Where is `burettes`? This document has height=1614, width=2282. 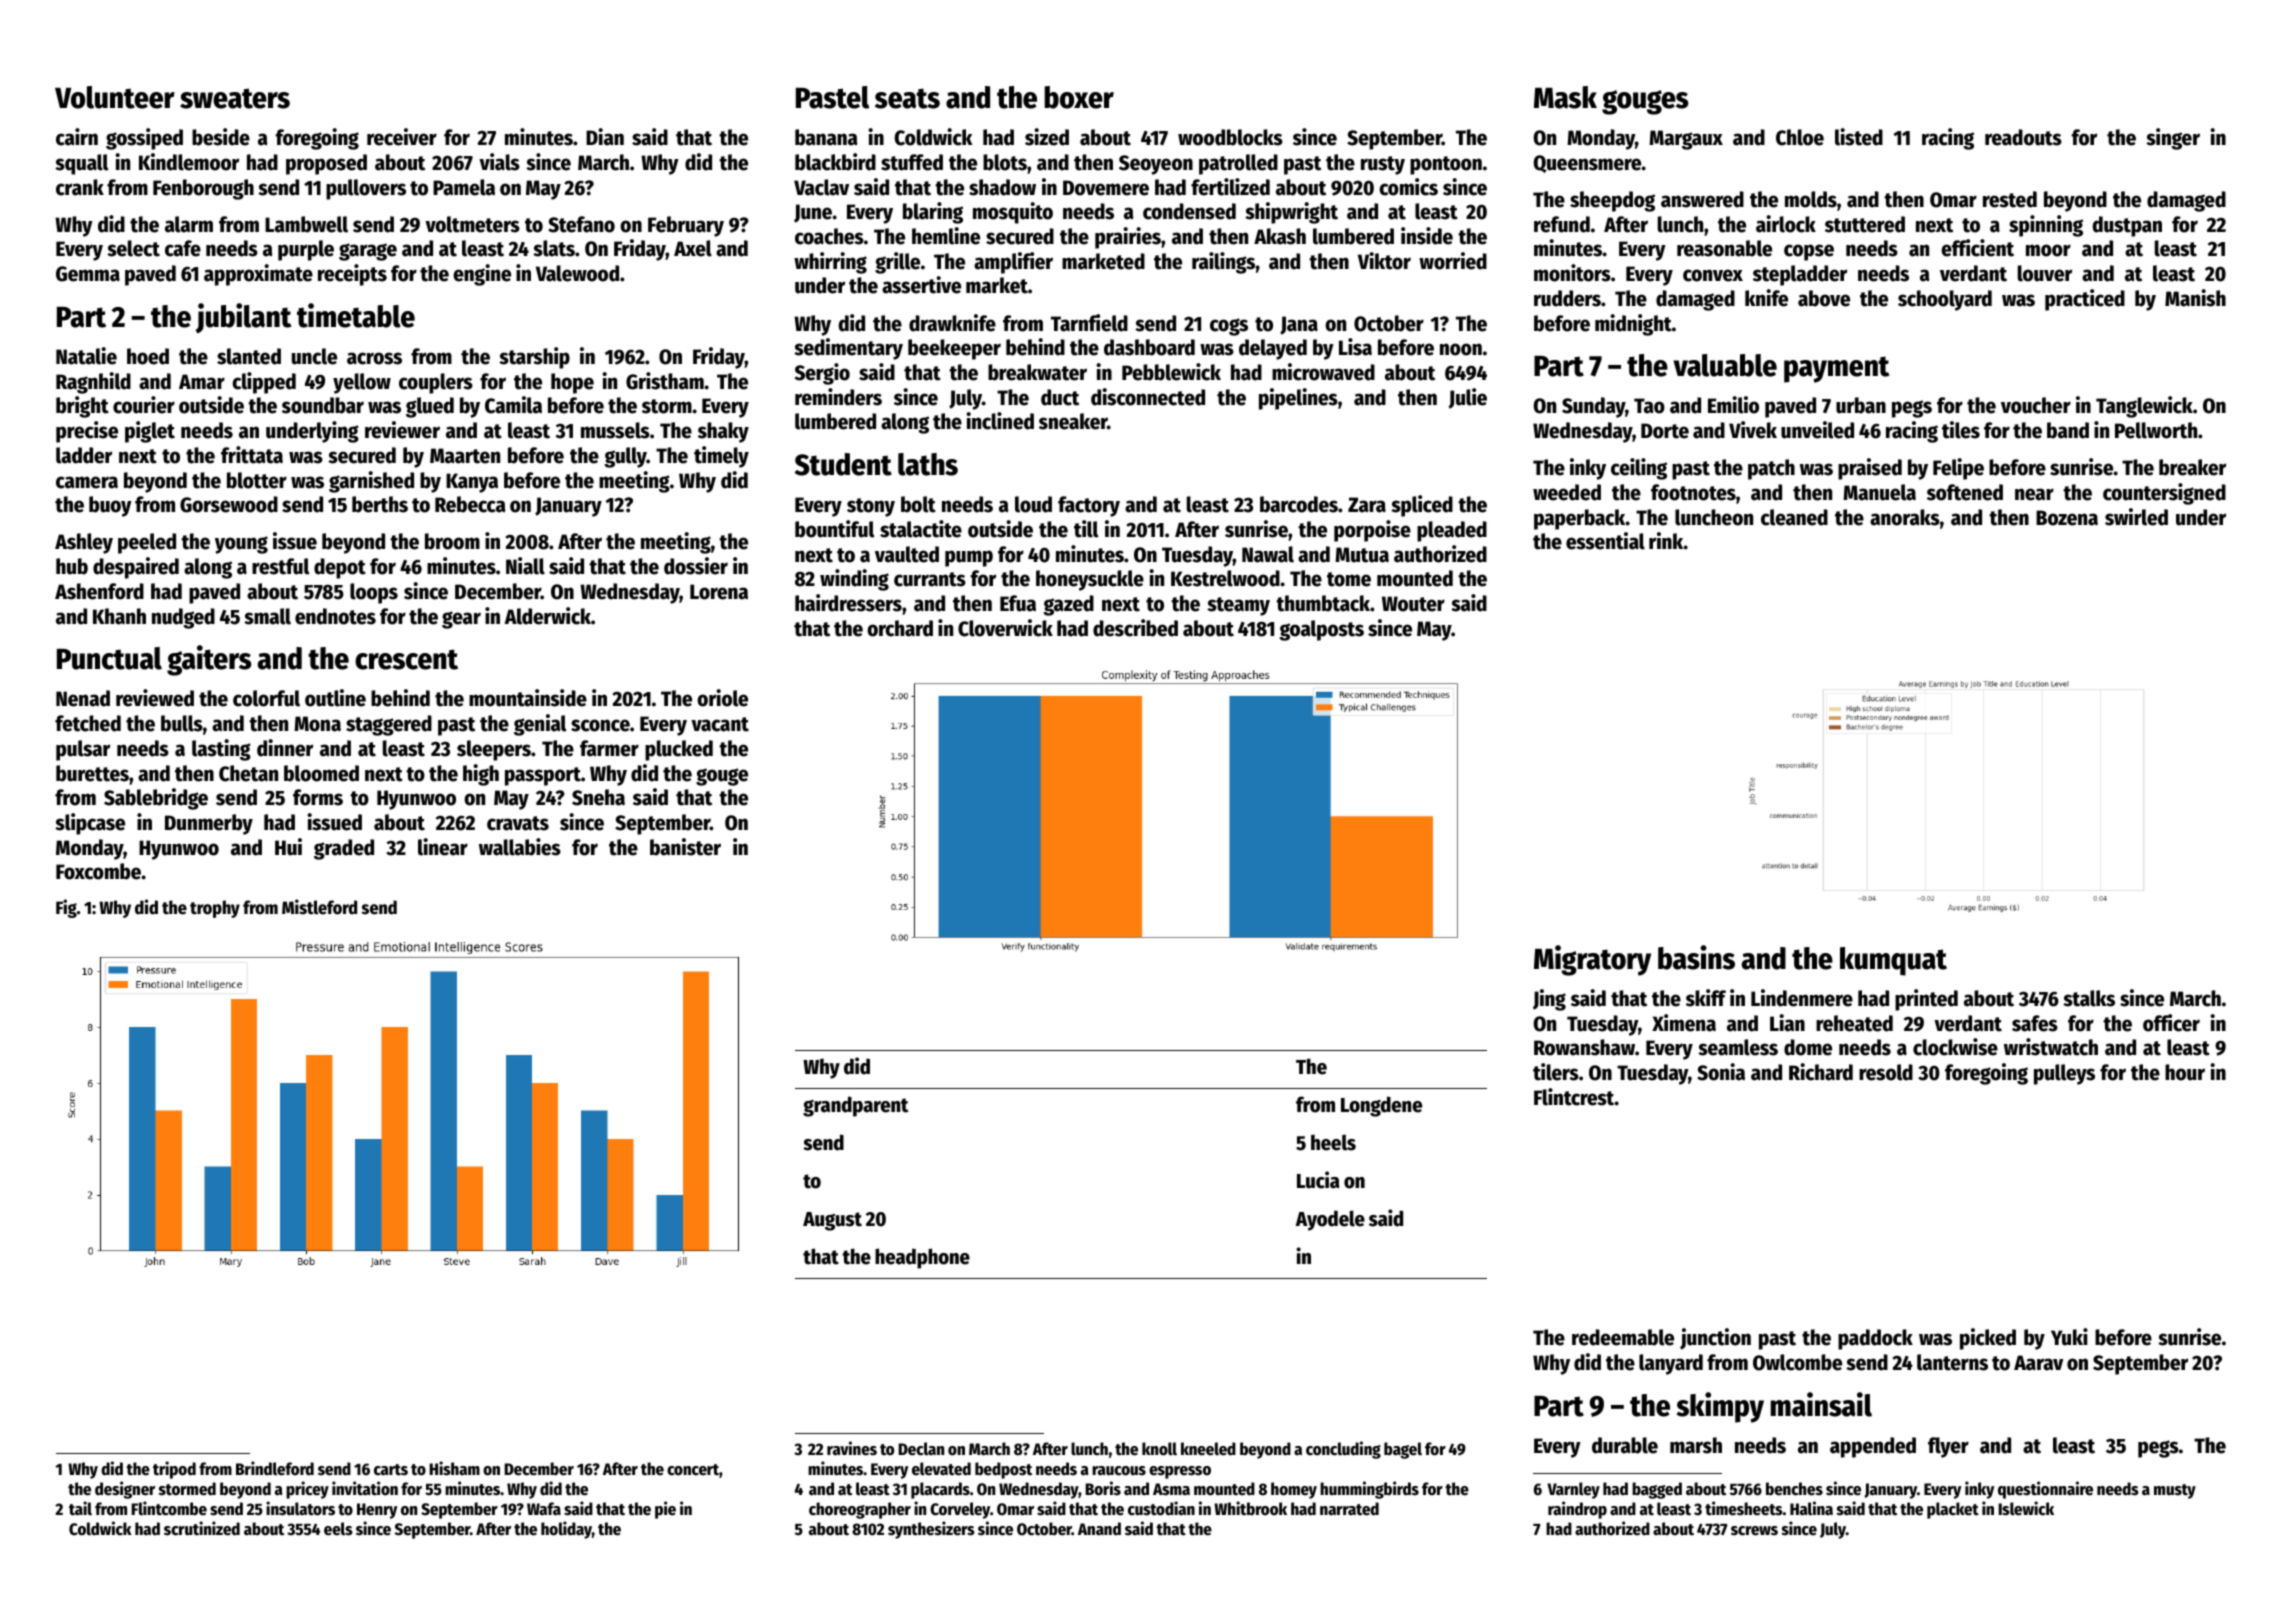 burettes is located at coordinates (92, 773).
